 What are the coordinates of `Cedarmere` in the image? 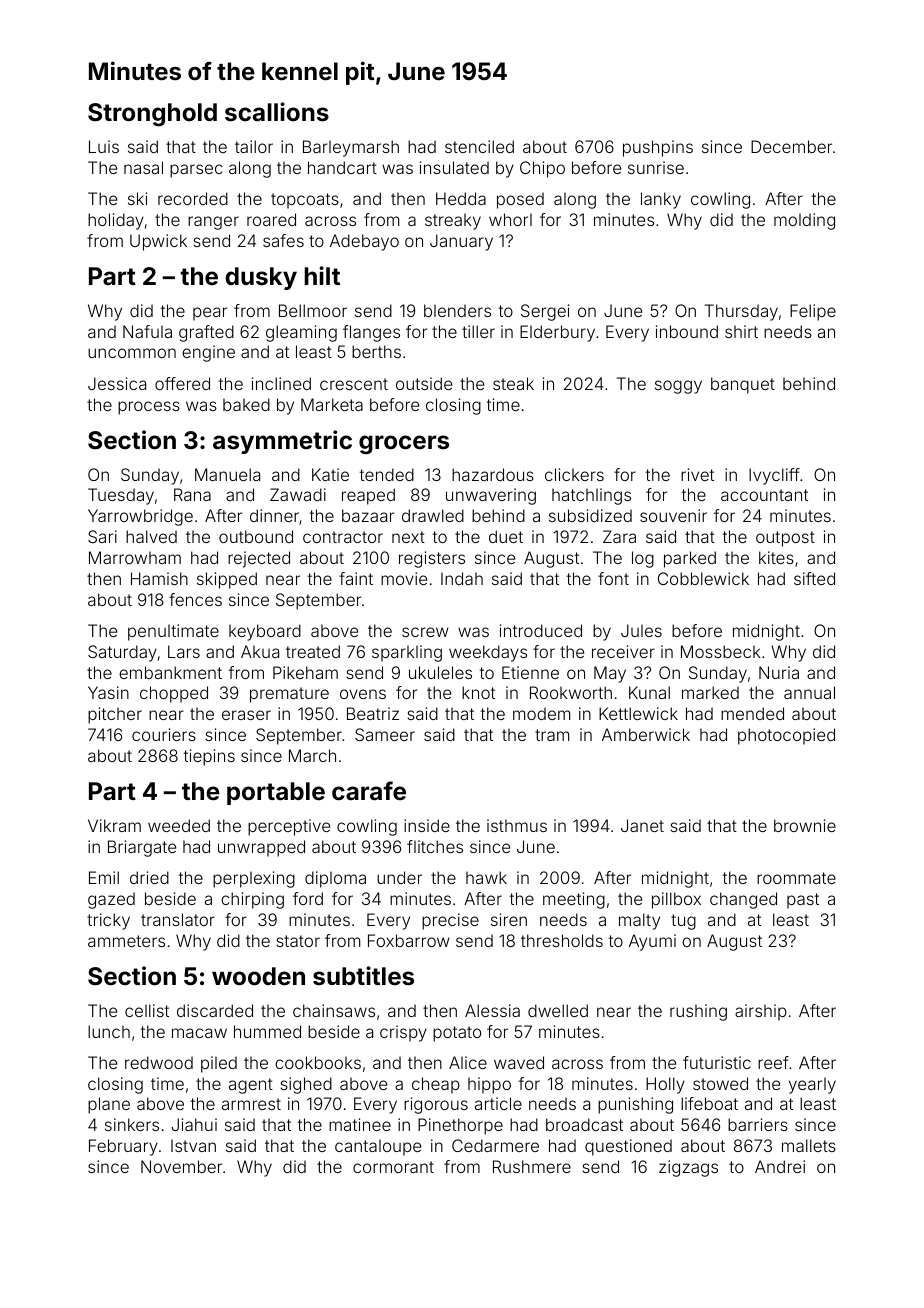 It's located at (495, 1145).
